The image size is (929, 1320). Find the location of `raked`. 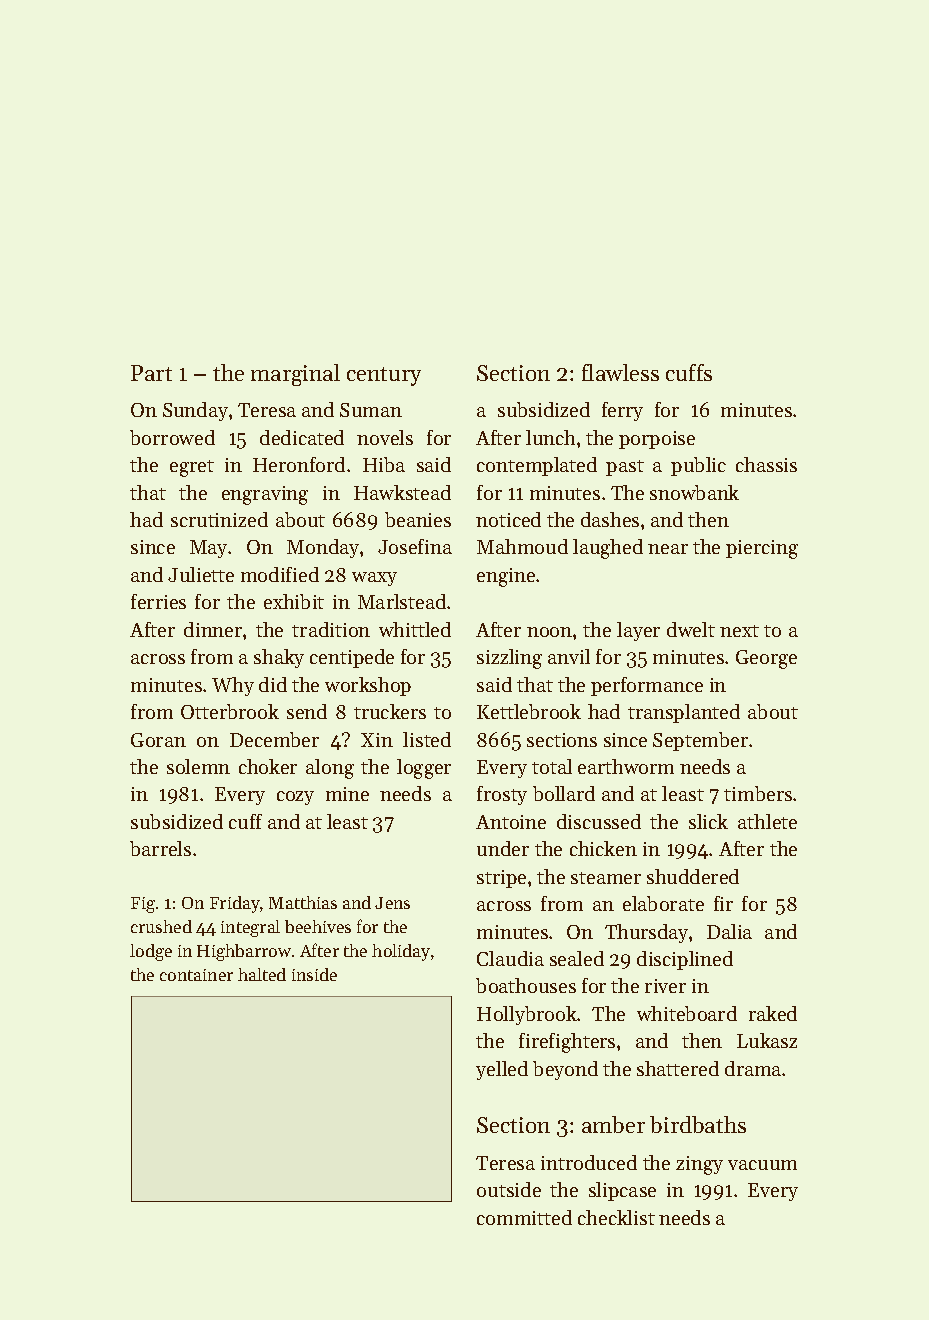

raked is located at coordinates (773, 1013).
